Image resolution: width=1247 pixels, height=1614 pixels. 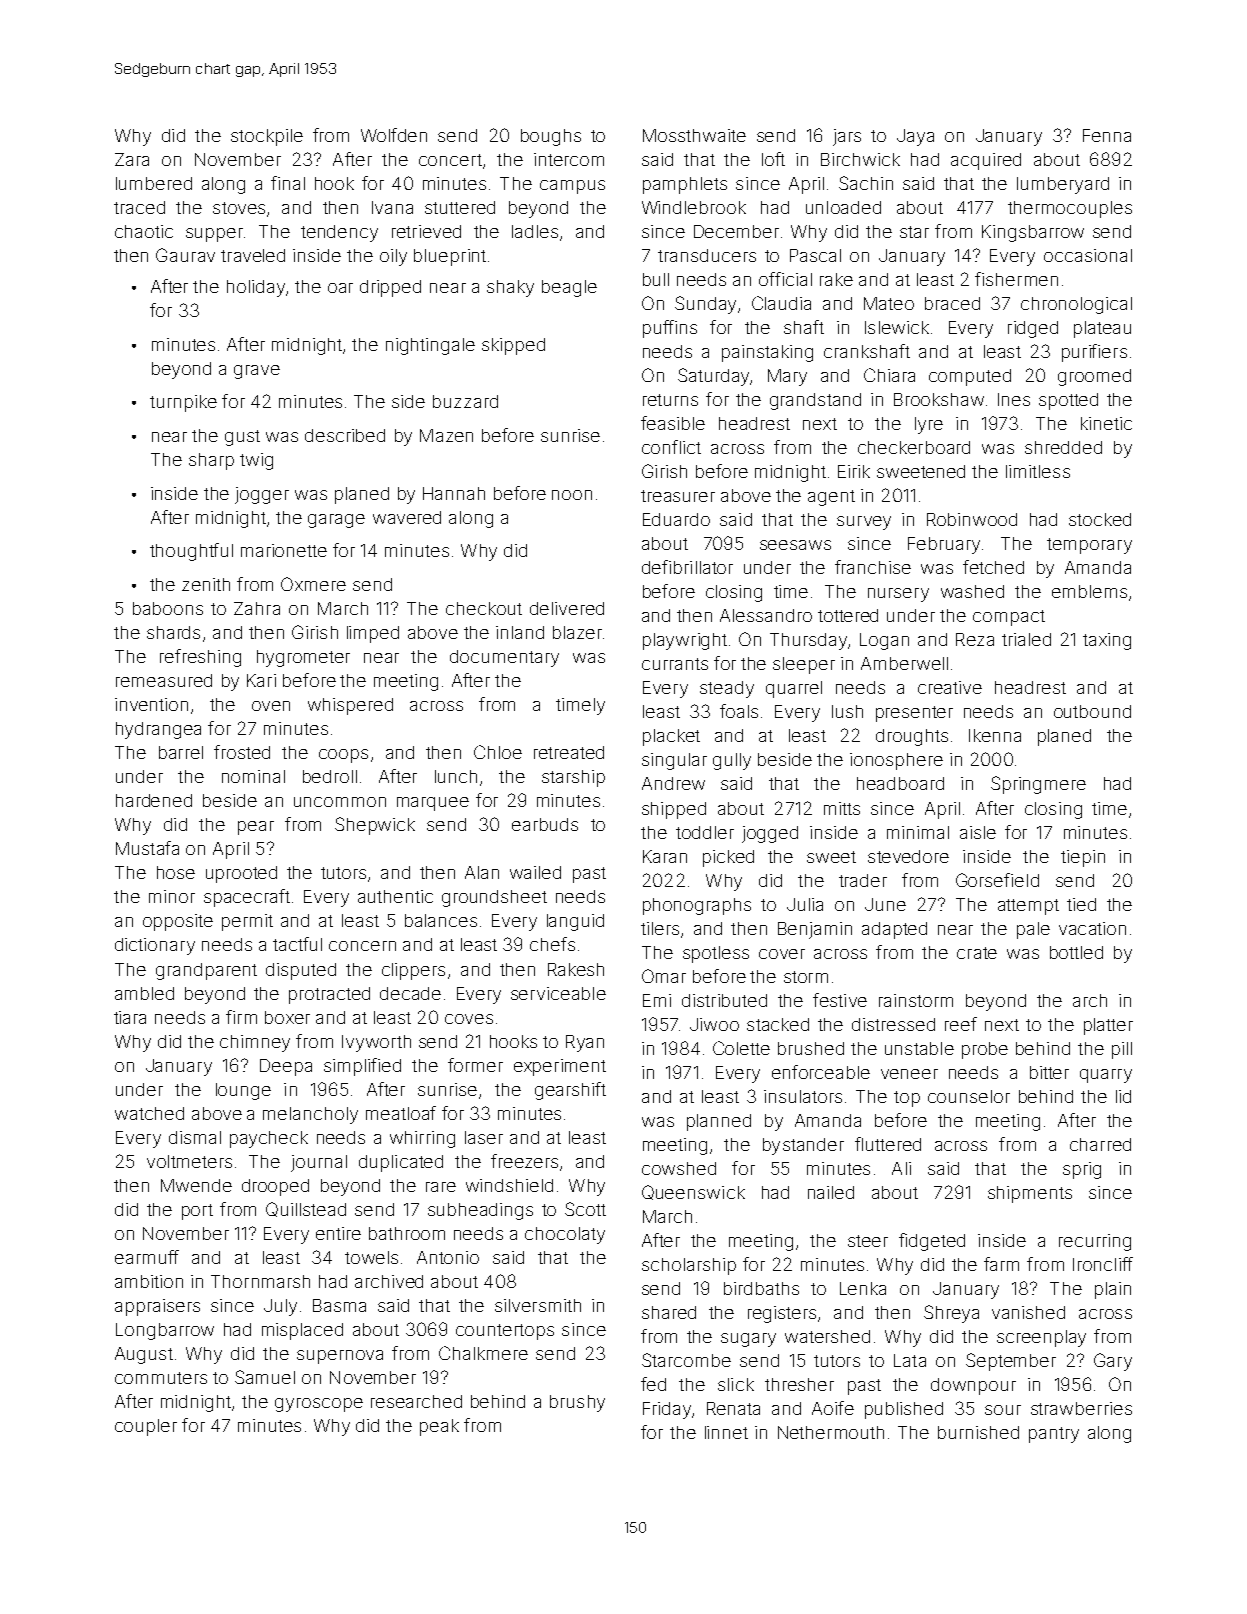 What do you see at coordinates (1088, 255) in the document?
I see `occasional` at bounding box center [1088, 255].
